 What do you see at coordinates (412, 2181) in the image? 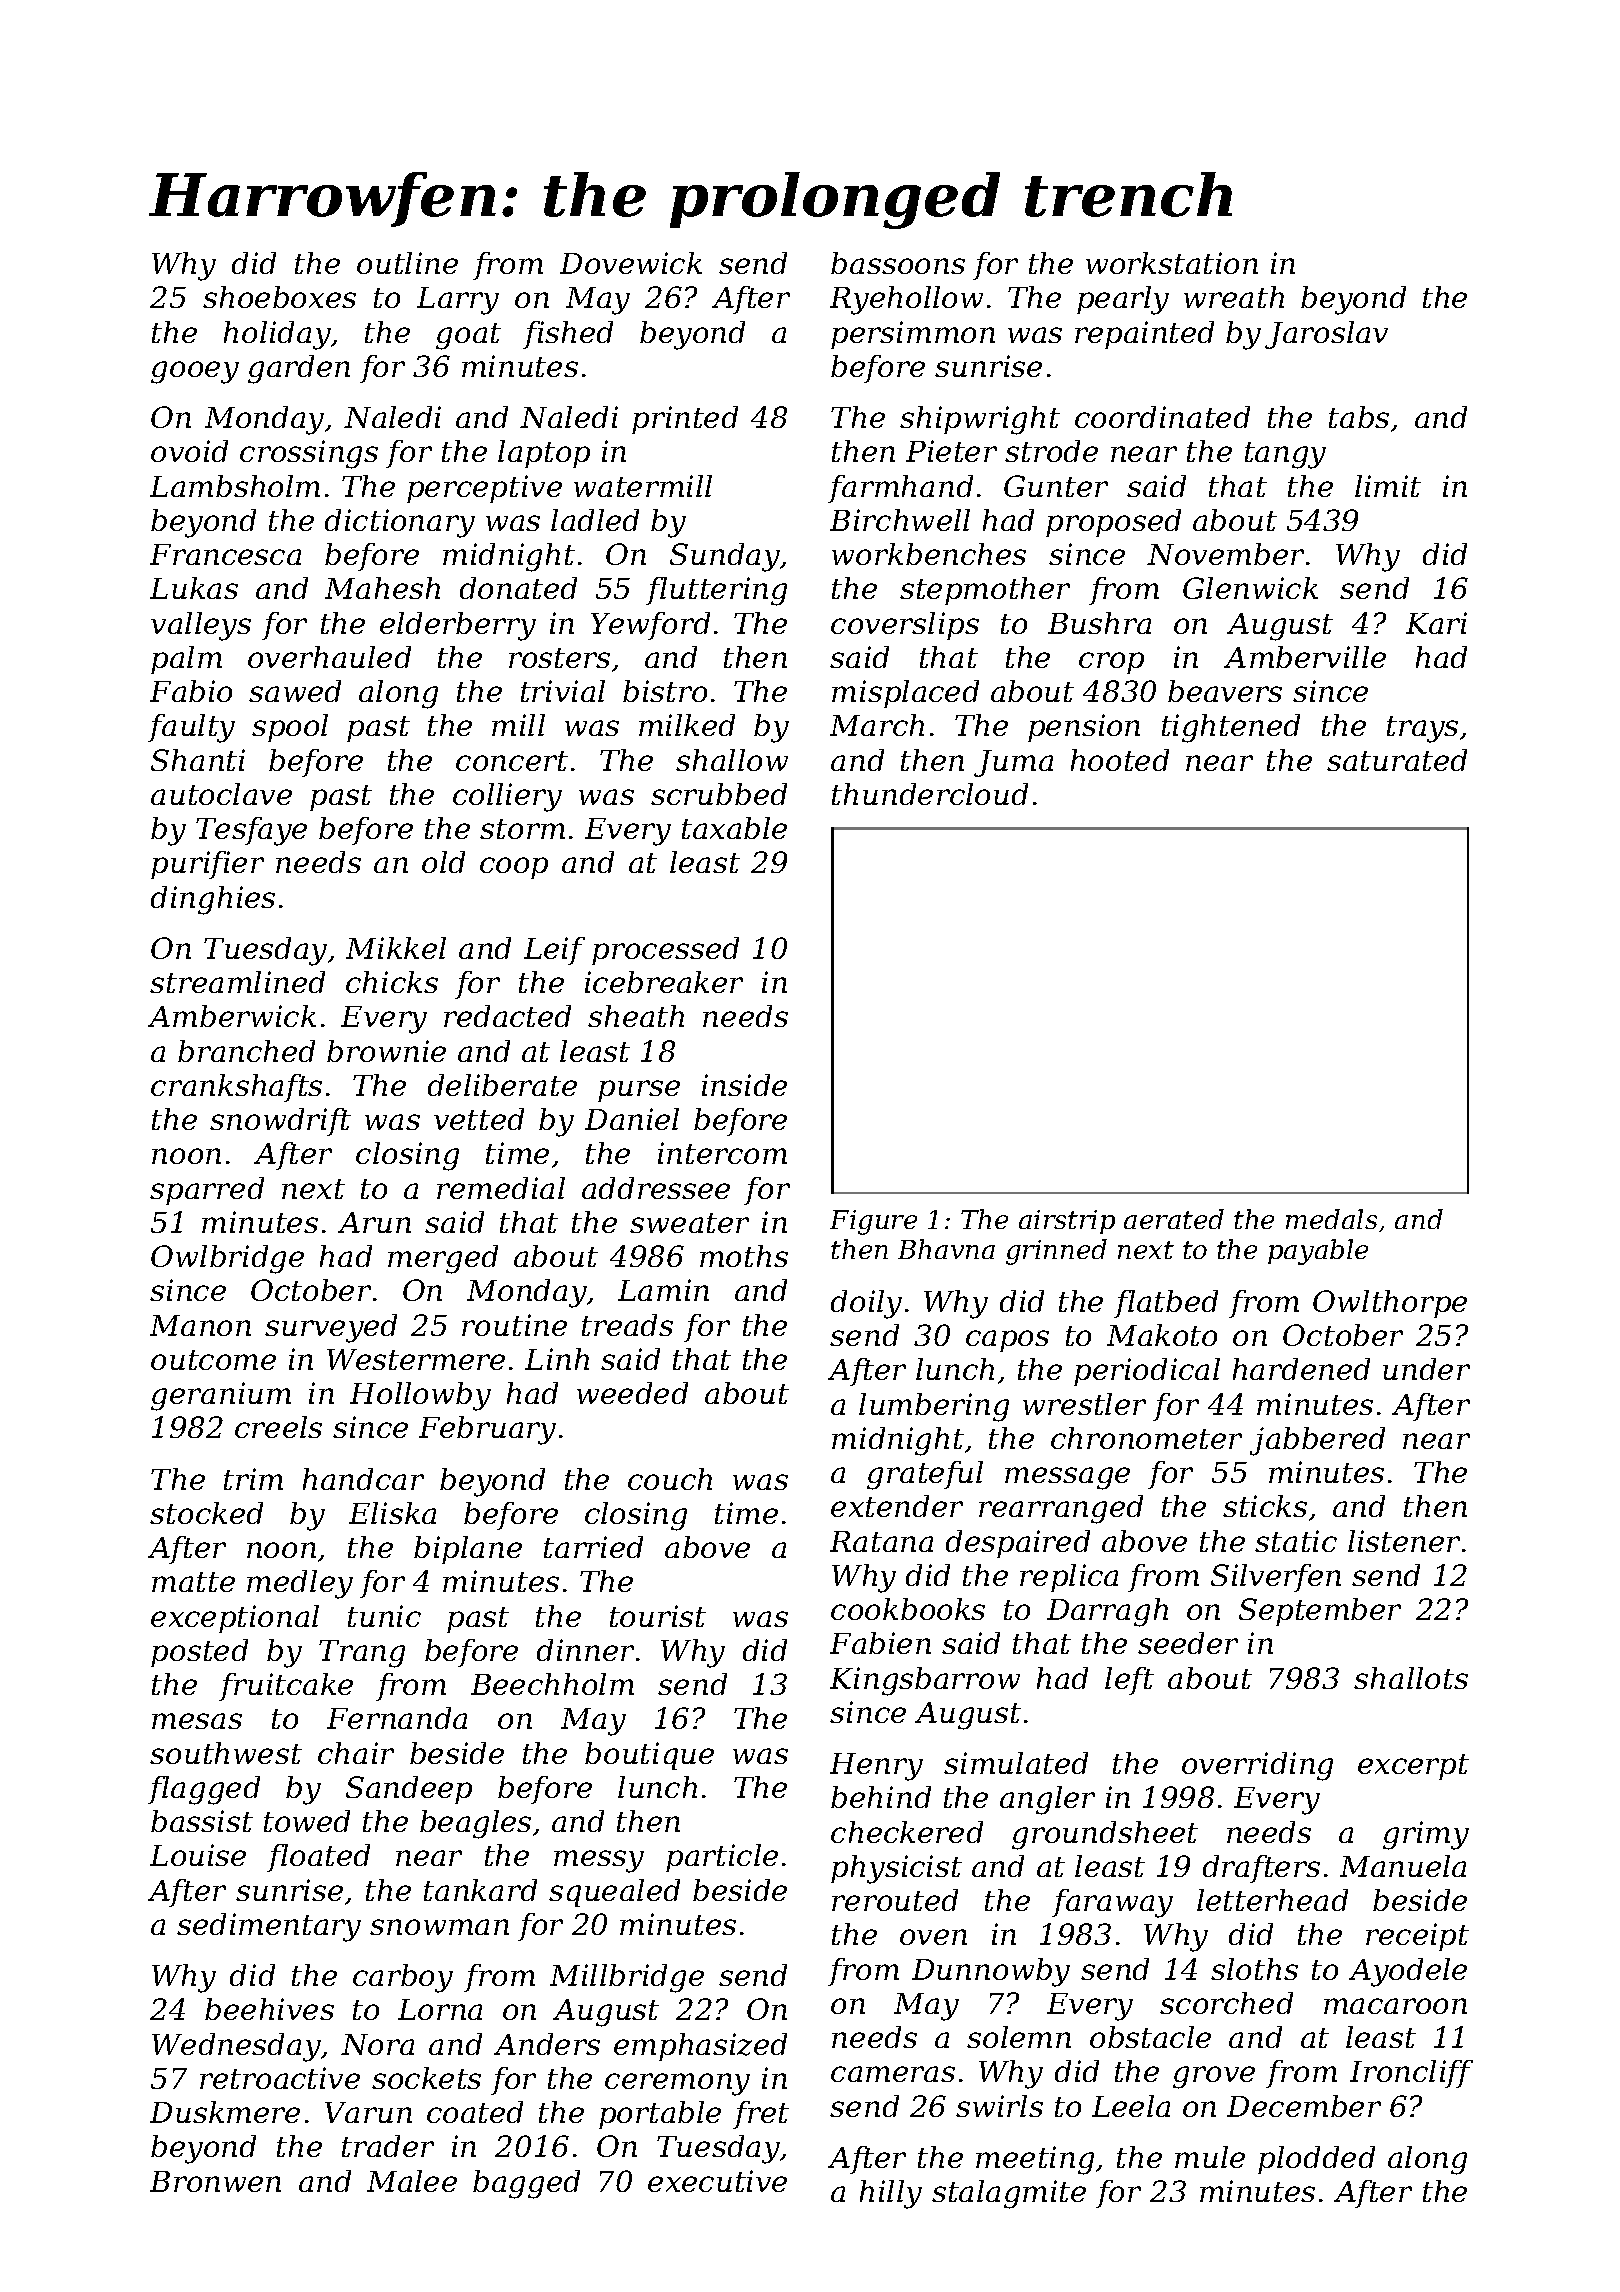
I see `Malee` at bounding box center [412, 2181].
